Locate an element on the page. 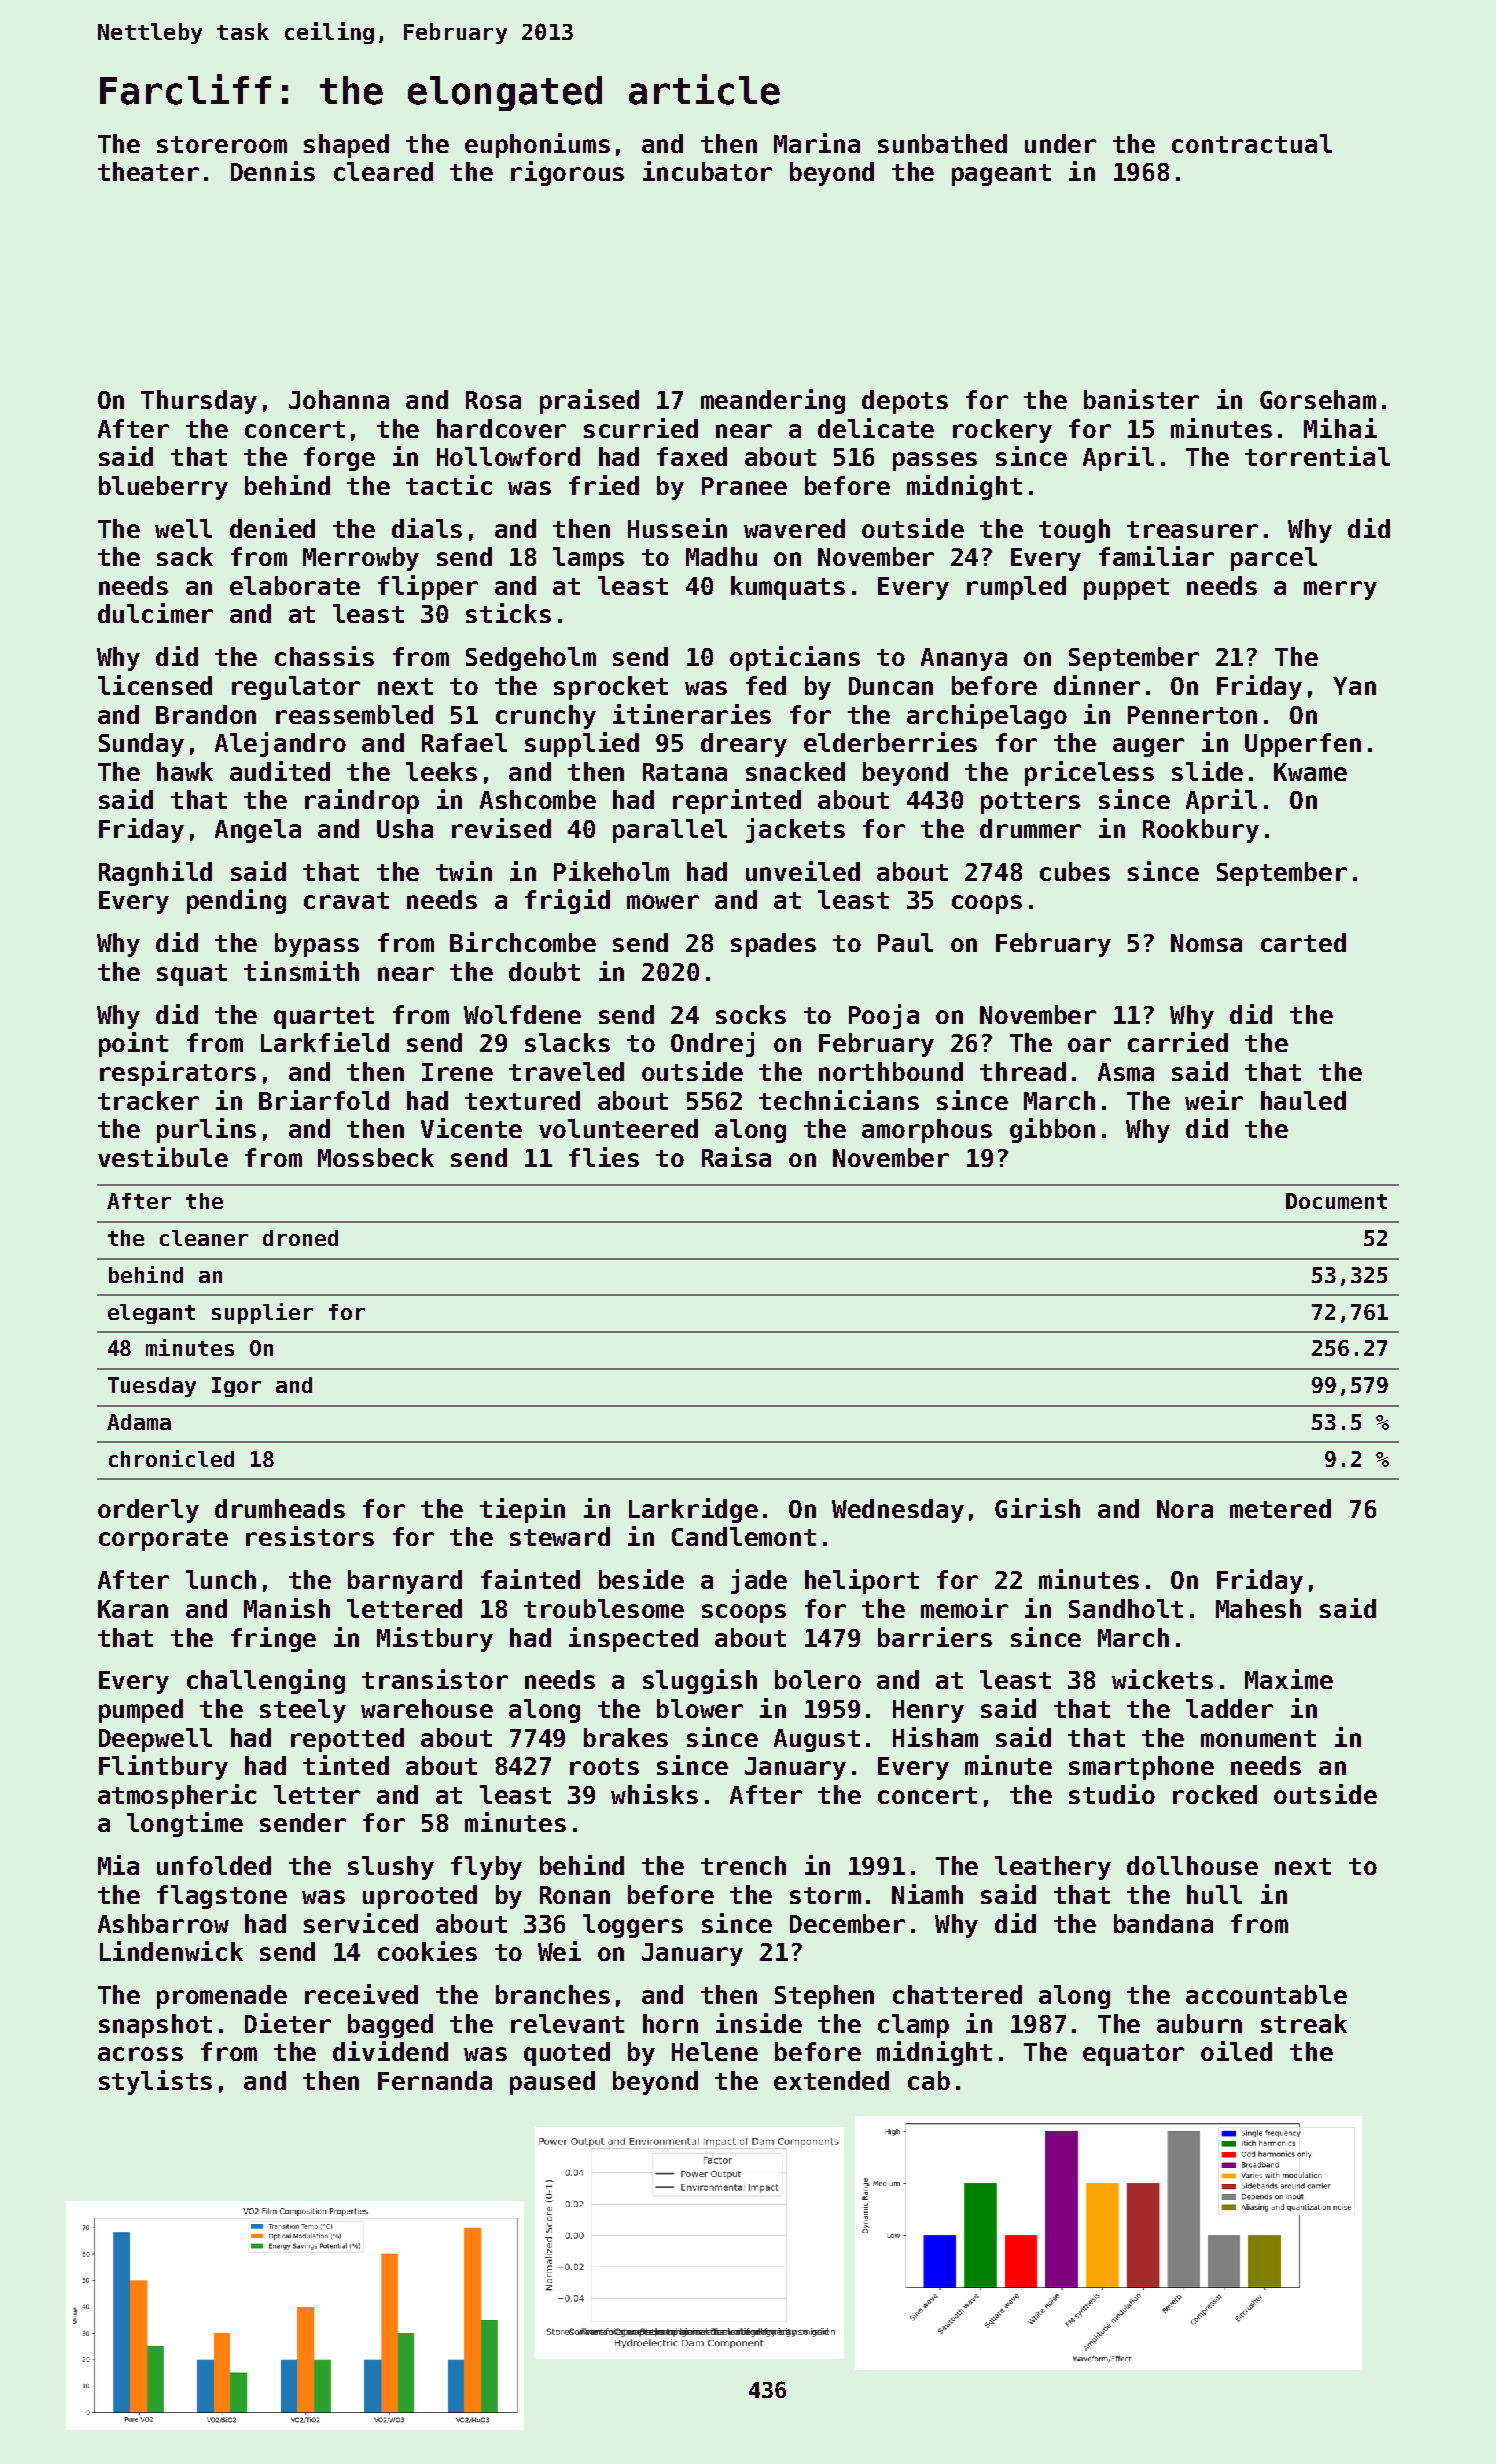  torrential is located at coordinates (1317, 456).
